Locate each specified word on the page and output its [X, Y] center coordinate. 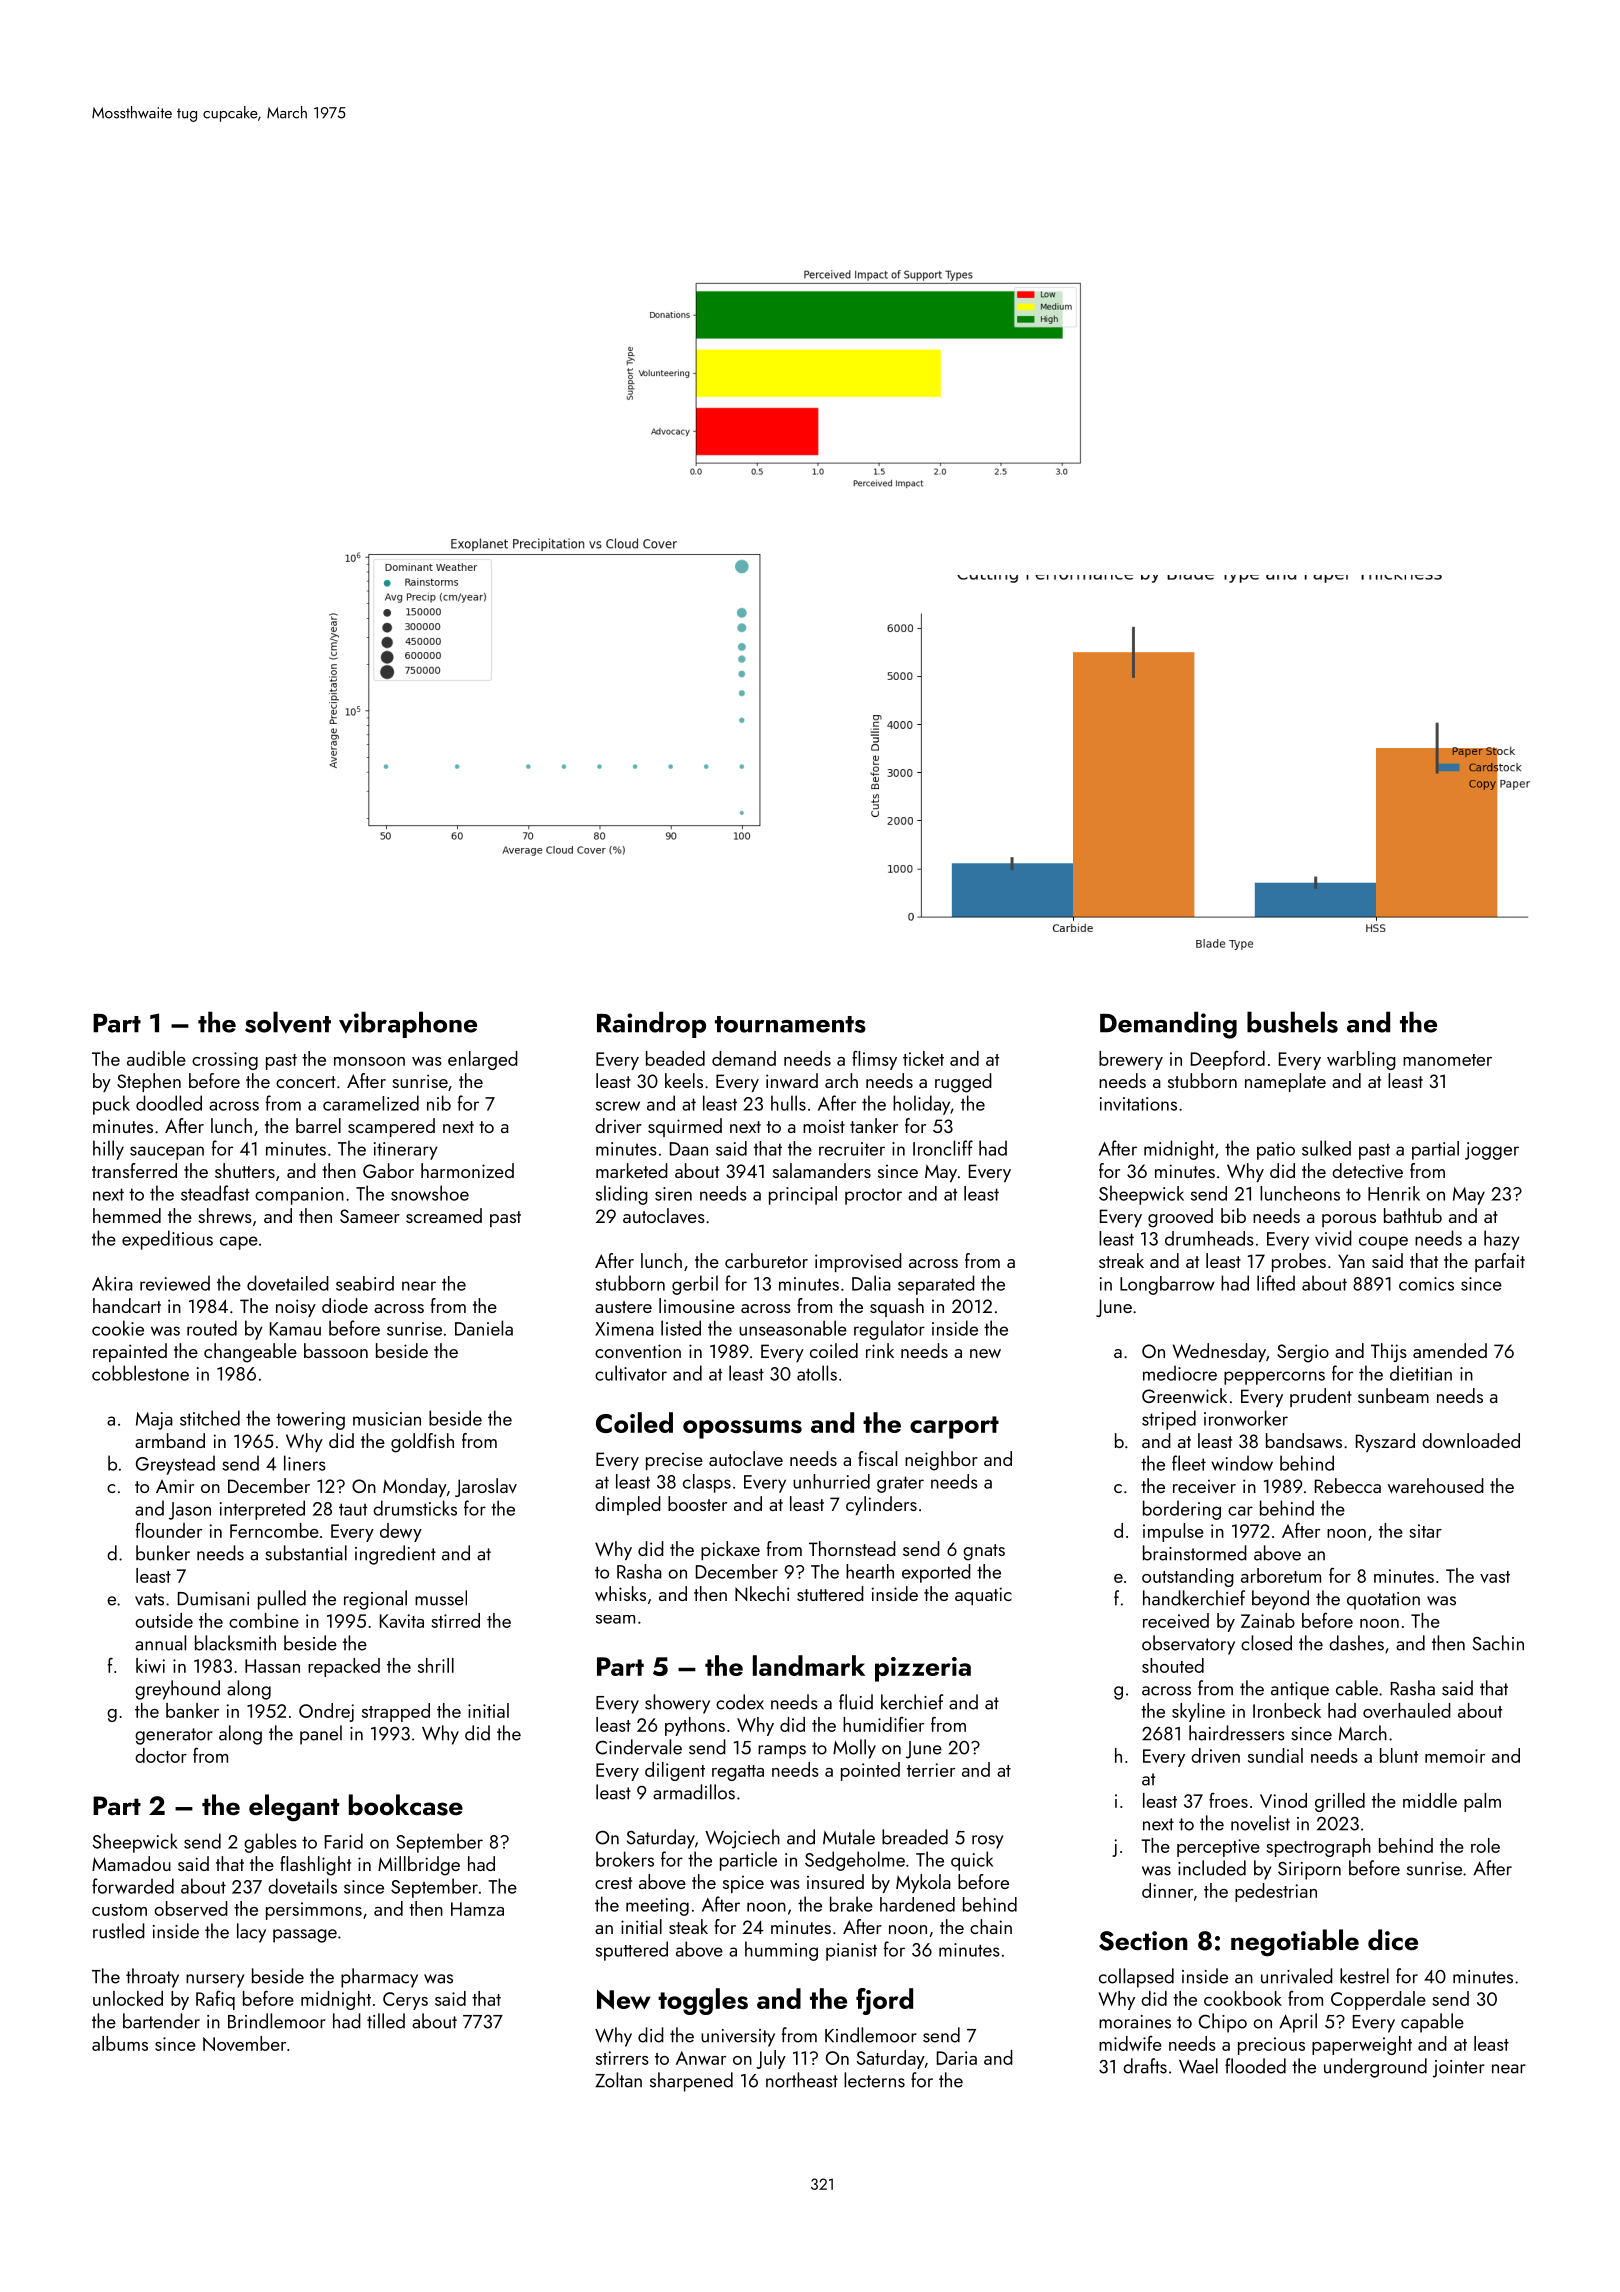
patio [1276, 1151]
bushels [1292, 1022]
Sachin [1498, 1643]
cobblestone [140, 1373]
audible [156, 1058]
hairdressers [1237, 1733]
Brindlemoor [277, 2021]
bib [1233, 1215]
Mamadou [131, 1863]
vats [149, 1599]
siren [673, 1194]
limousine [697, 1305]
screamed [444, 1215]
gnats [984, 1552]
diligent [675, 1771]
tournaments [790, 1024]
